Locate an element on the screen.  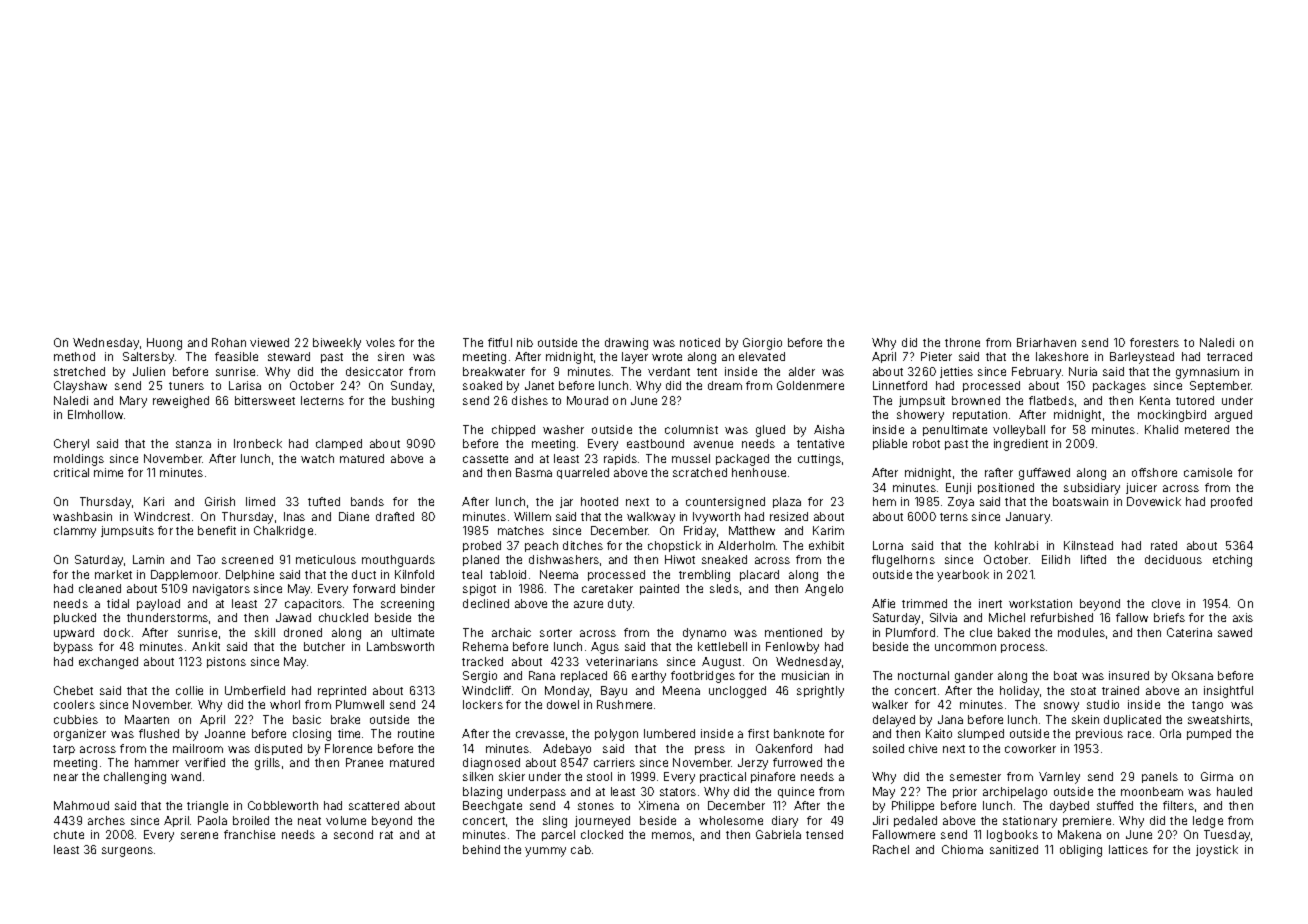
Janet is located at coordinates (539, 385).
